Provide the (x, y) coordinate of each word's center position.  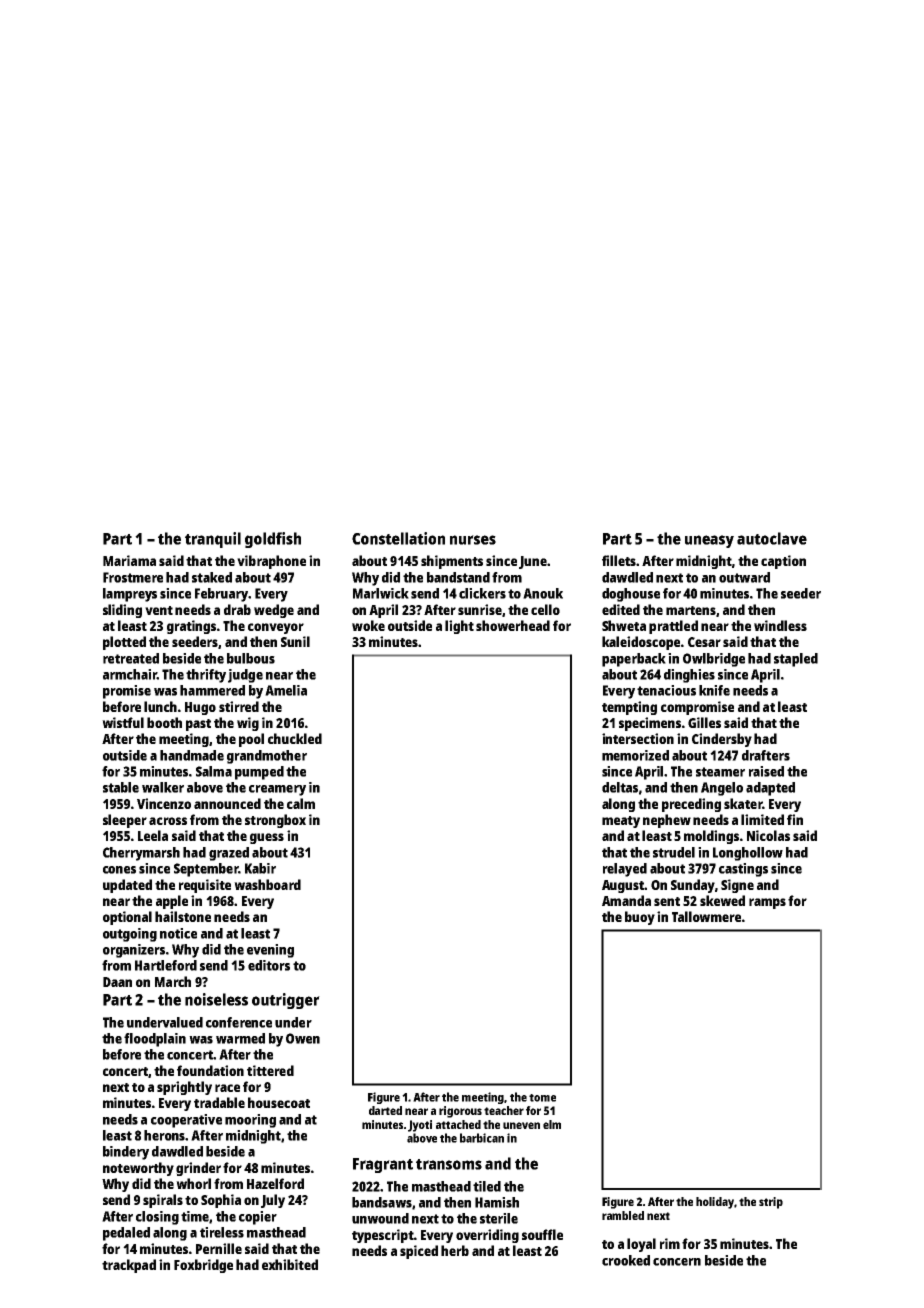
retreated (131, 658)
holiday (715, 1203)
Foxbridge (203, 1266)
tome (542, 1098)
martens (691, 610)
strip (771, 1203)
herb (455, 1250)
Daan (117, 982)
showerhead (513, 625)
